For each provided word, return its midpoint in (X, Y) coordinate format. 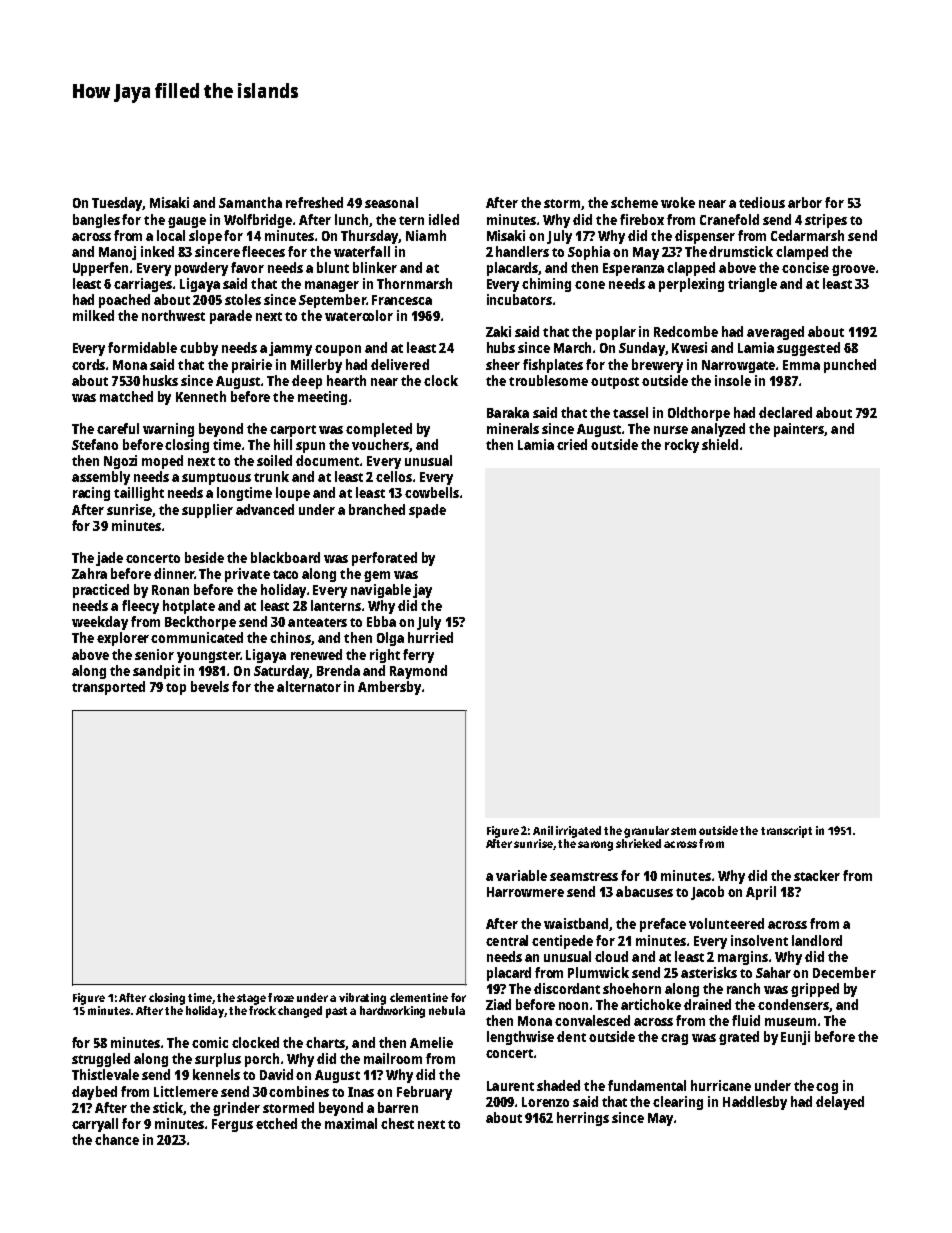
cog (827, 1088)
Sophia (589, 253)
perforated (384, 559)
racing (91, 494)
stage (251, 999)
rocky (682, 446)
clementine (419, 997)
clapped (691, 269)
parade (231, 317)
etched (276, 1123)
